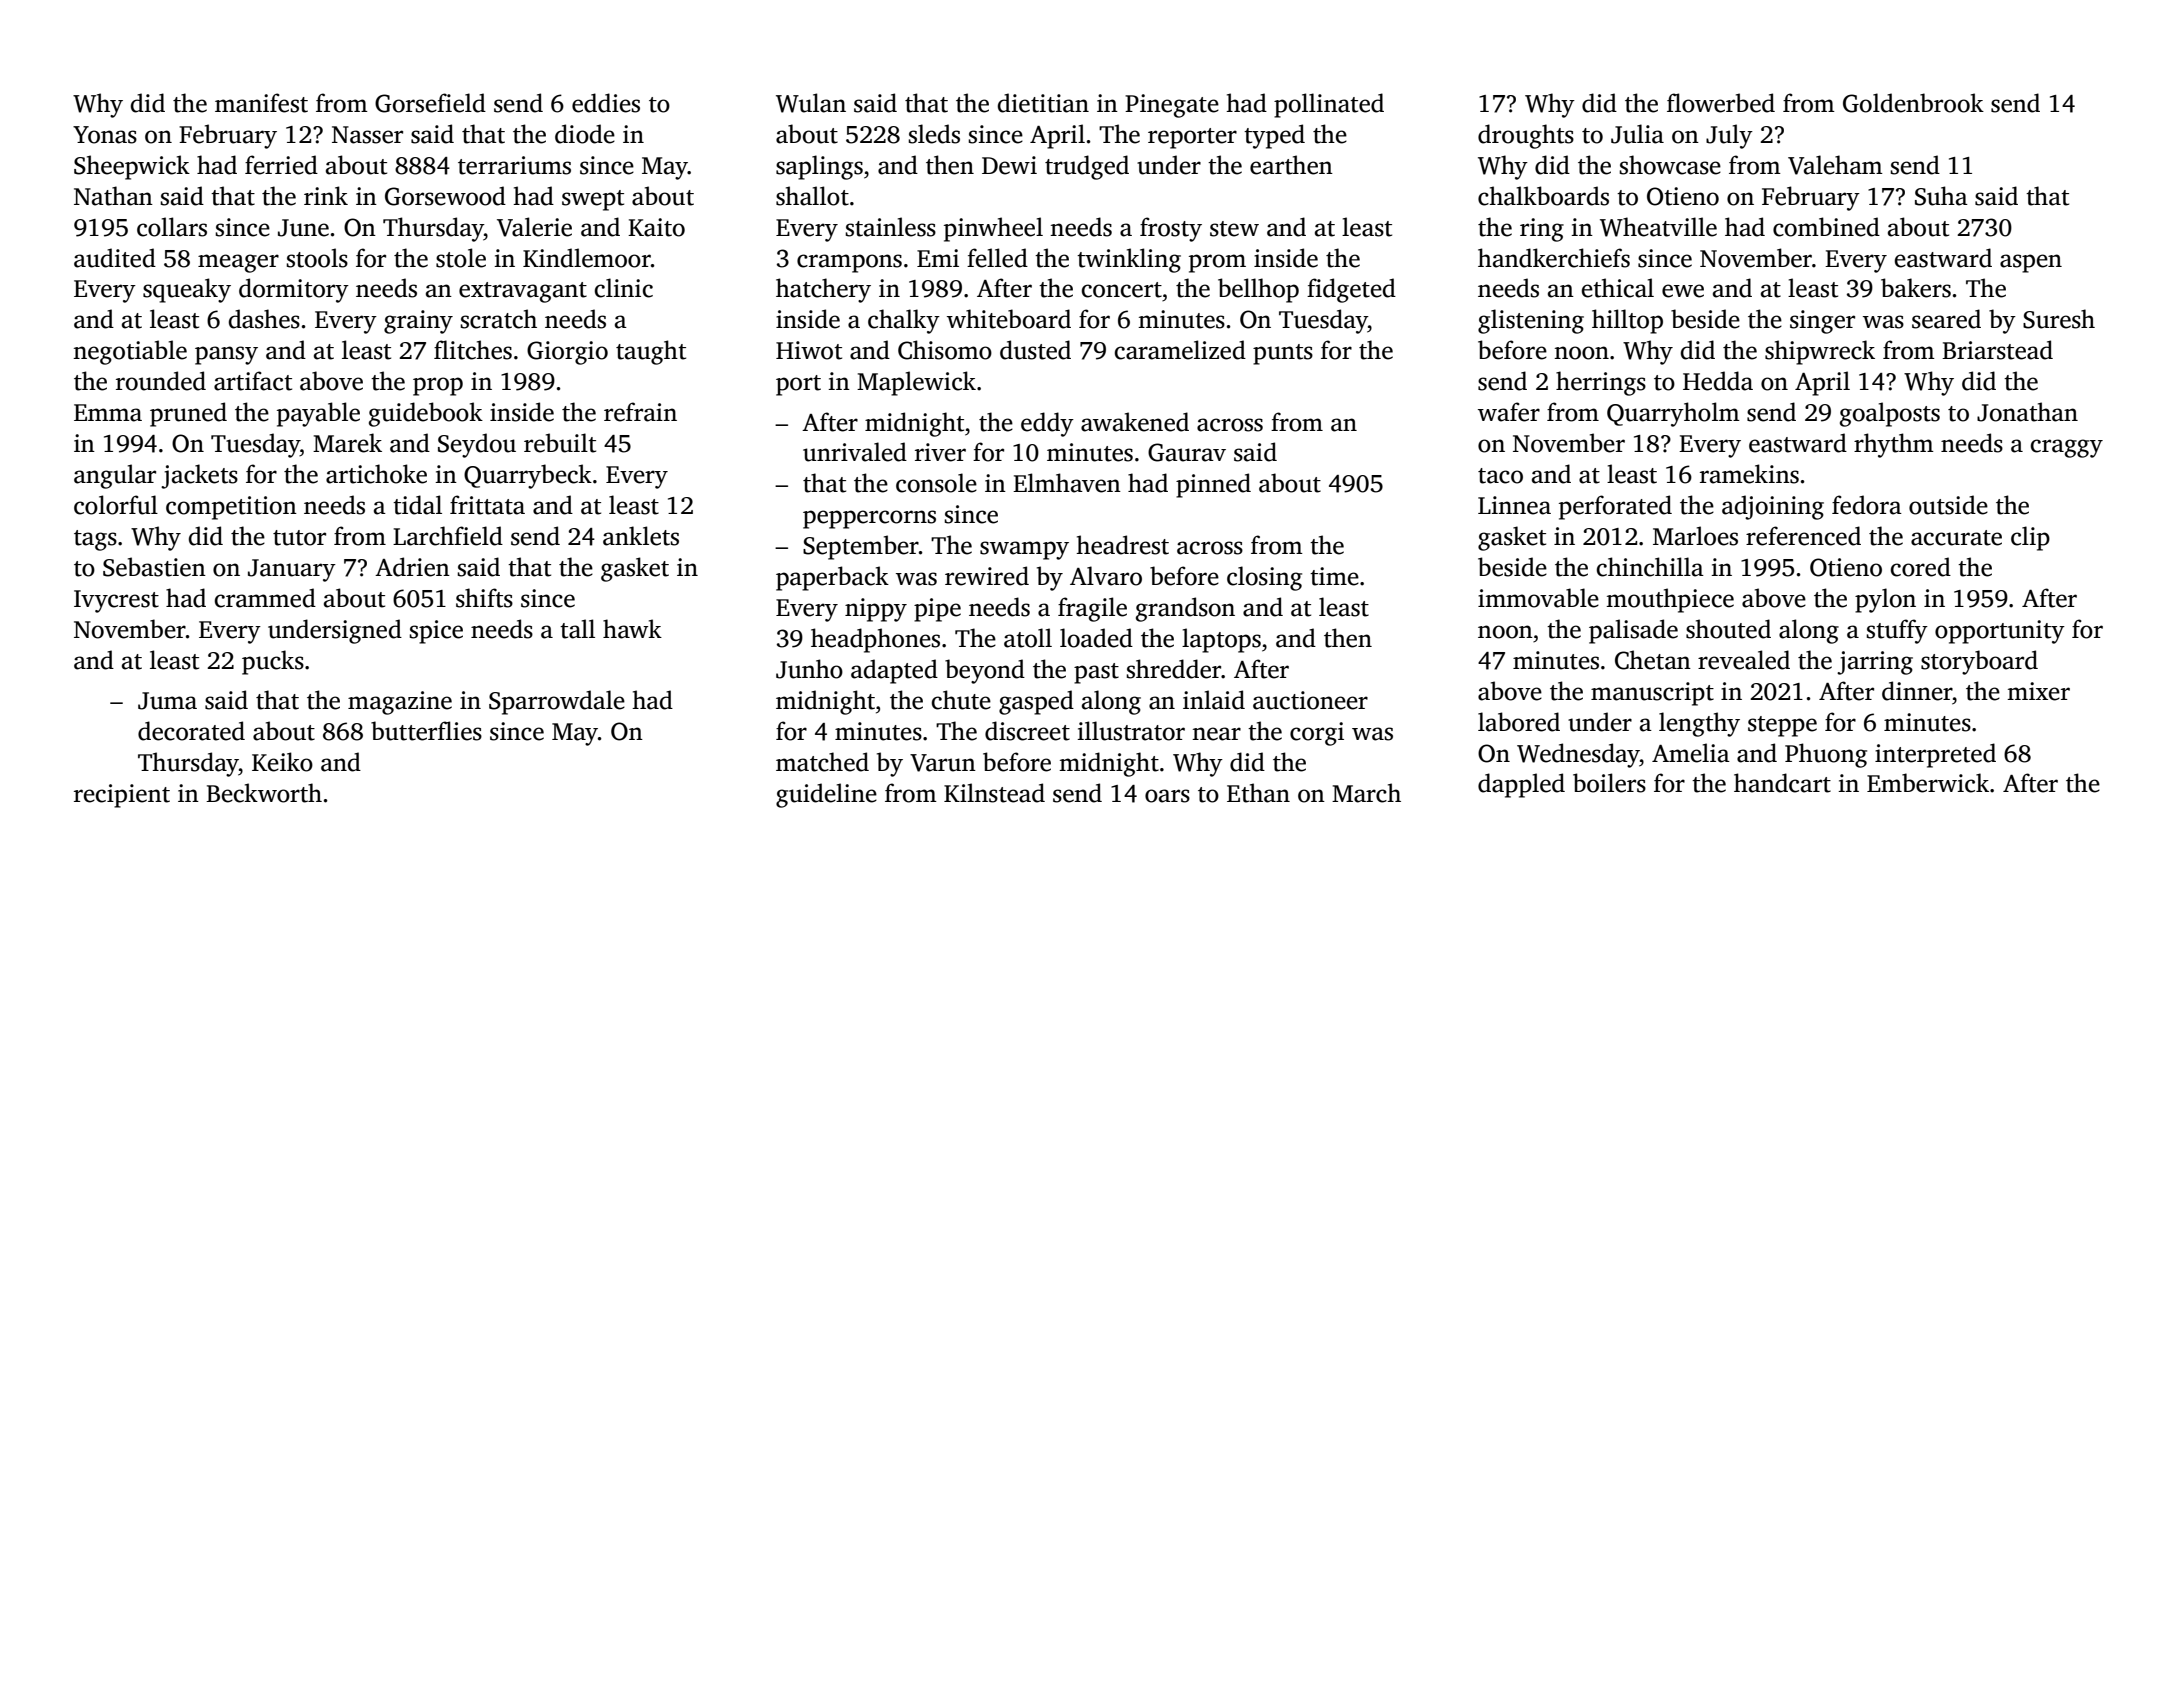 Image resolution: width=2178 pixels, height=1683 pixels. Describe the element at coordinates (1652, 694) in the document. I see `manuscript` at that location.
